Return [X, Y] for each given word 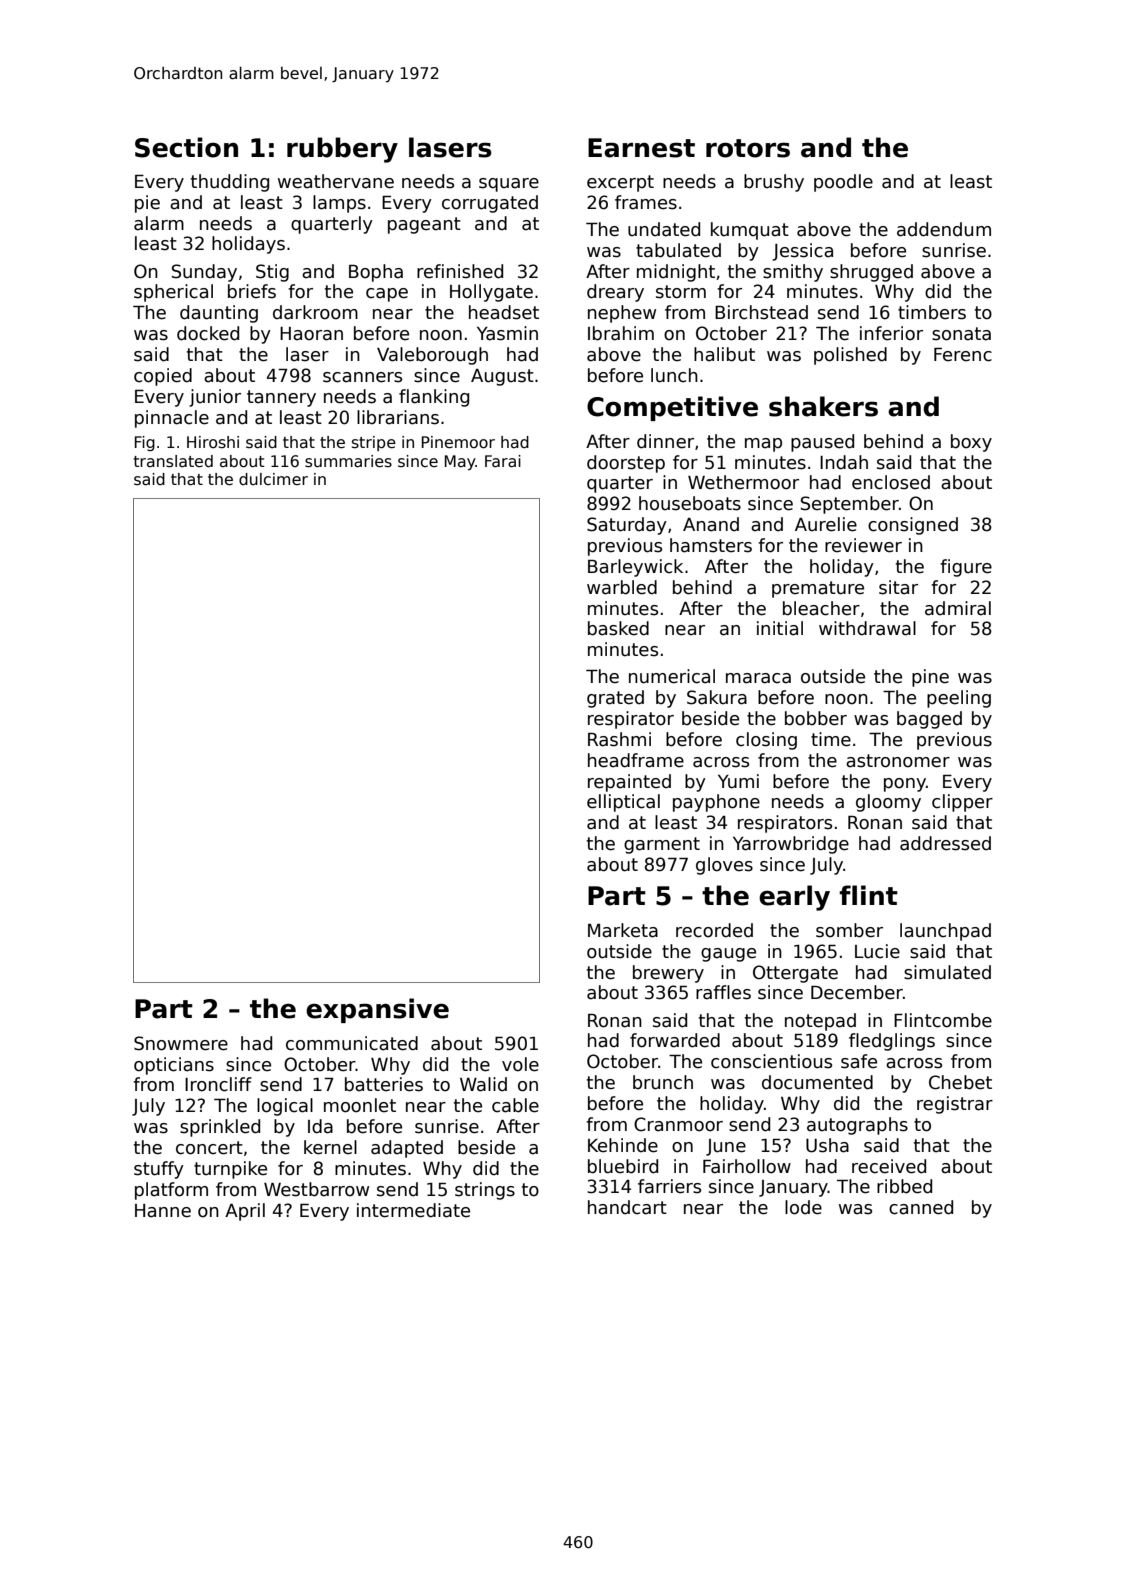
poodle [843, 183]
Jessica [802, 252]
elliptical [623, 803]
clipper [962, 803]
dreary [615, 293]
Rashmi [619, 739]
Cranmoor [678, 1124]
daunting [219, 314]
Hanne [163, 1211]
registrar [955, 1105]
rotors [748, 148]
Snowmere [181, 1043]
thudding [230, 183]
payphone [716, 803]
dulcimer [273, 479]
